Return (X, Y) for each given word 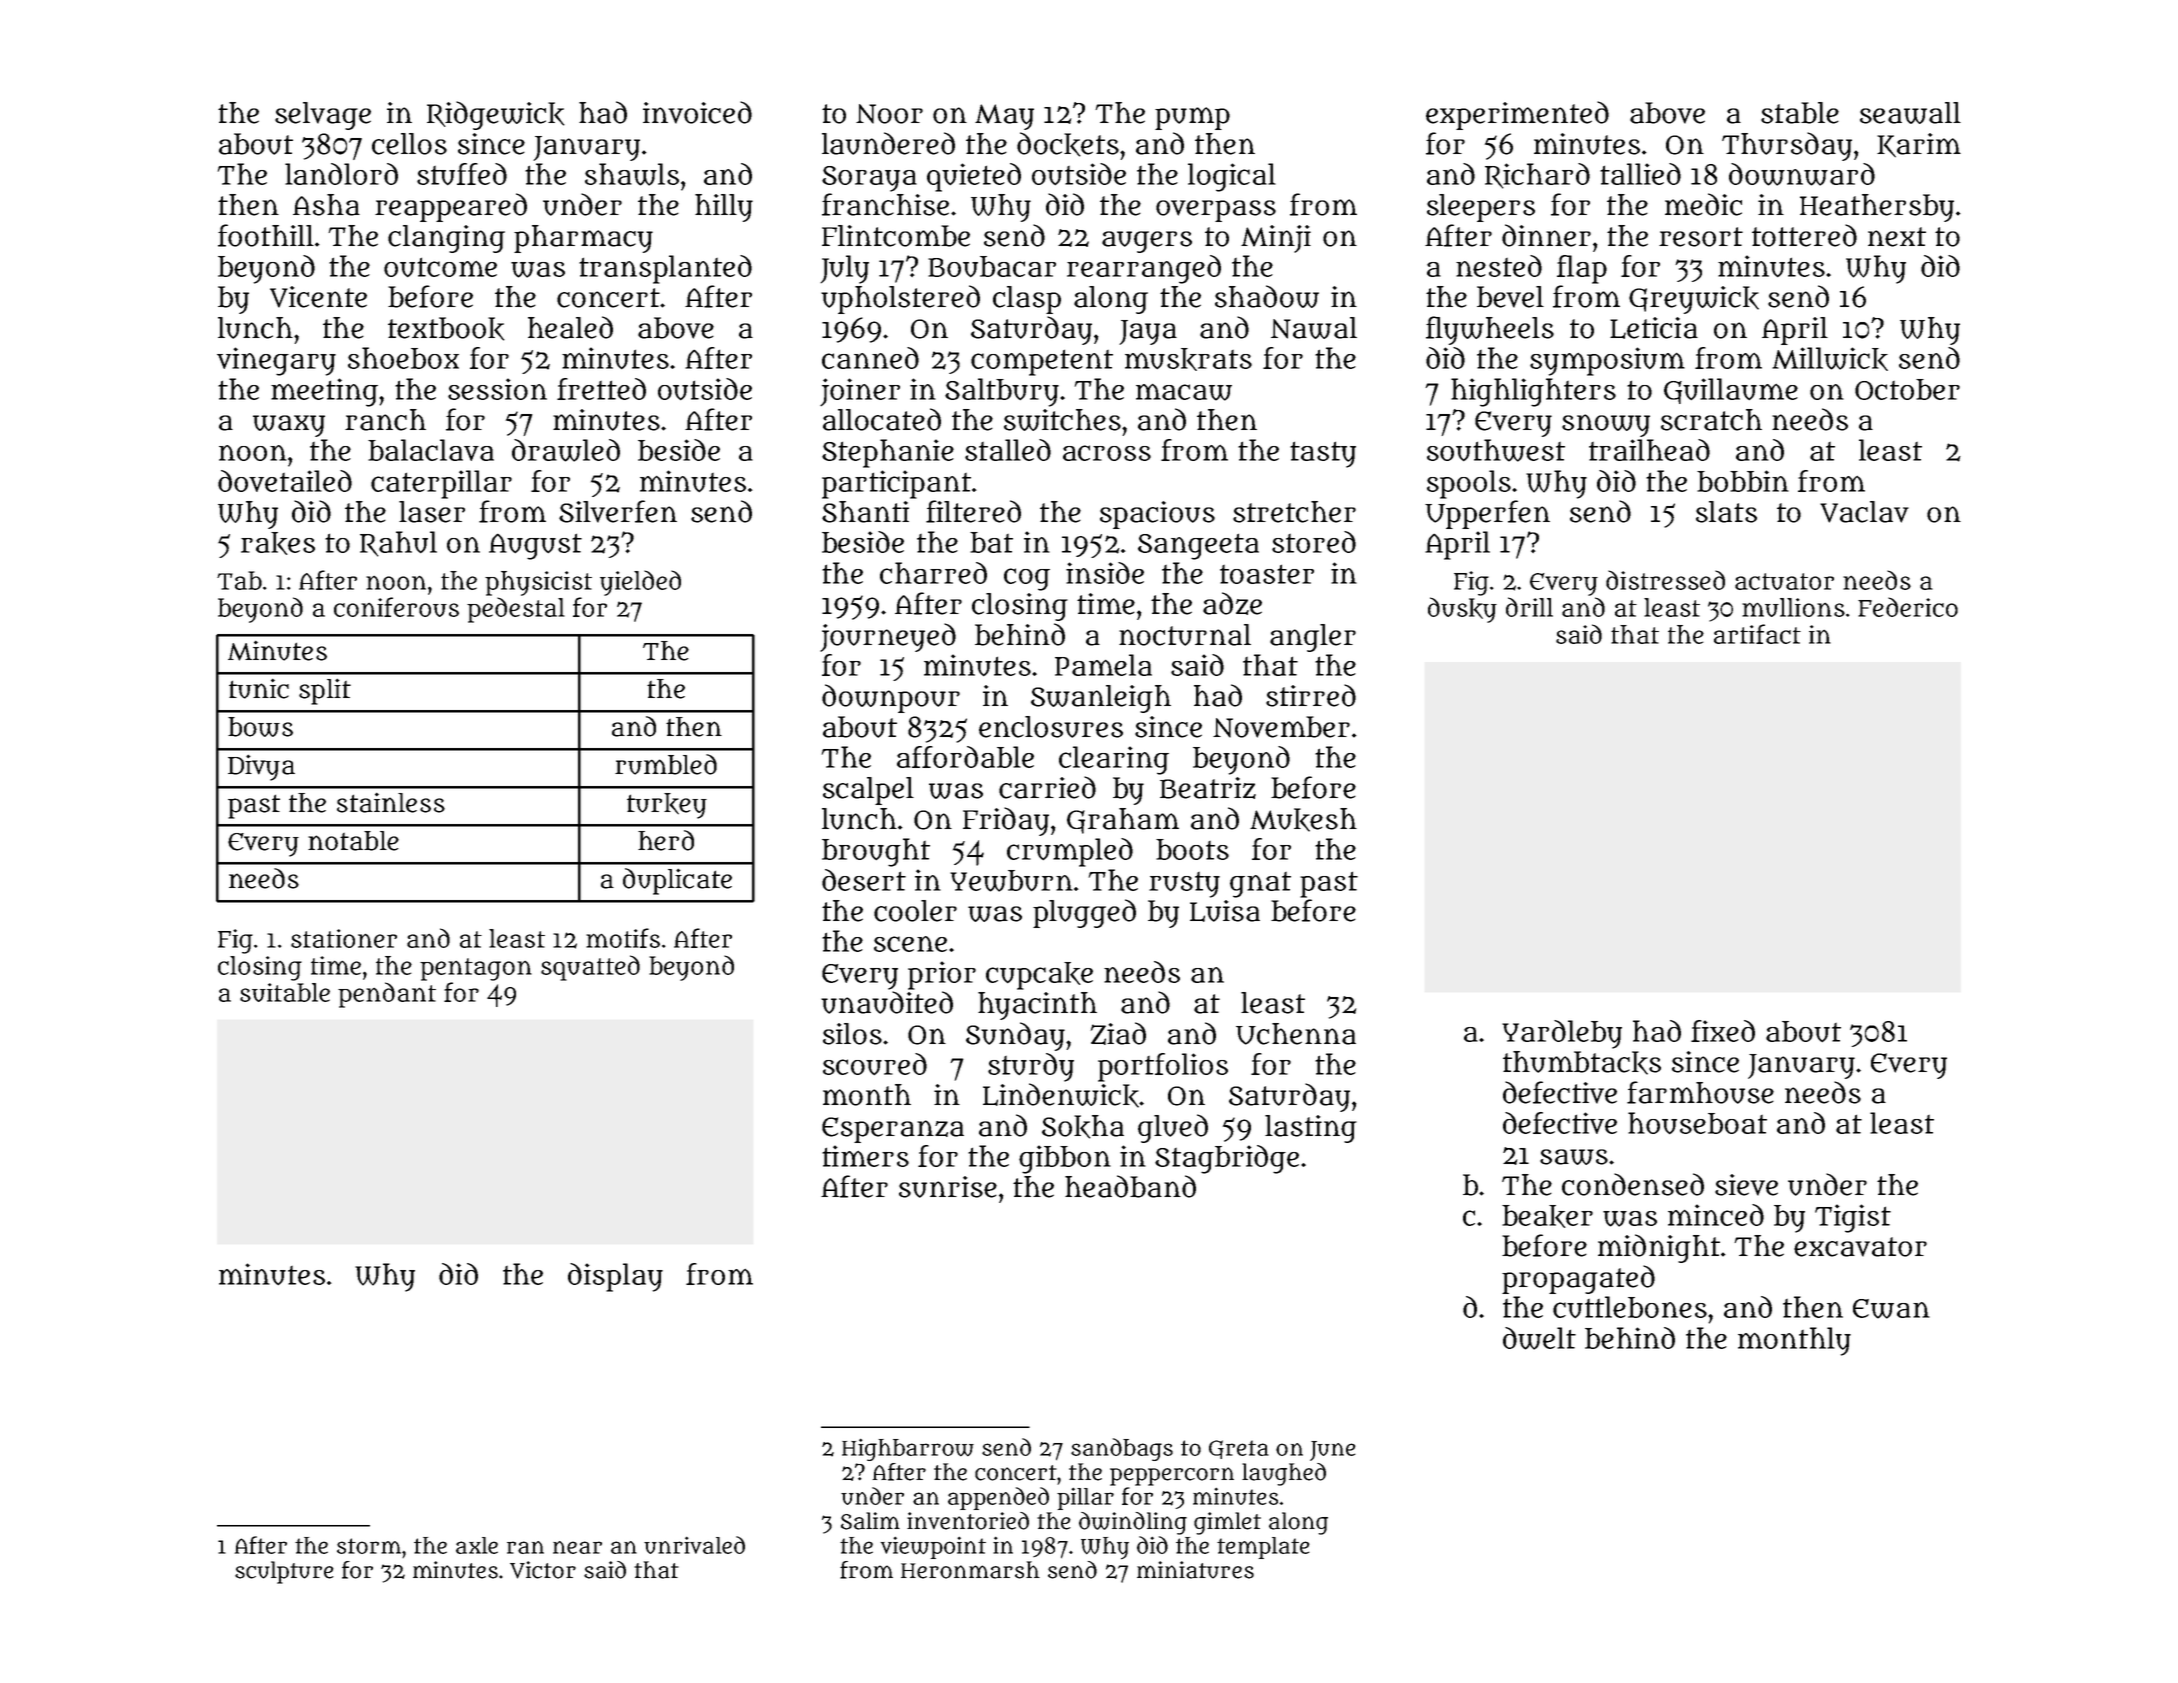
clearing (1114, 760)
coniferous (396, 607)
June (1333, 1451)
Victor (543, 1570)
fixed (1723, 1031)
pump (1192, 118)
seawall (1910, 113)
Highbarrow (908, 1449)
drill (1529, 607)
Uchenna (1296, 1034)
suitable (285, 992)
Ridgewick (495, 115)
